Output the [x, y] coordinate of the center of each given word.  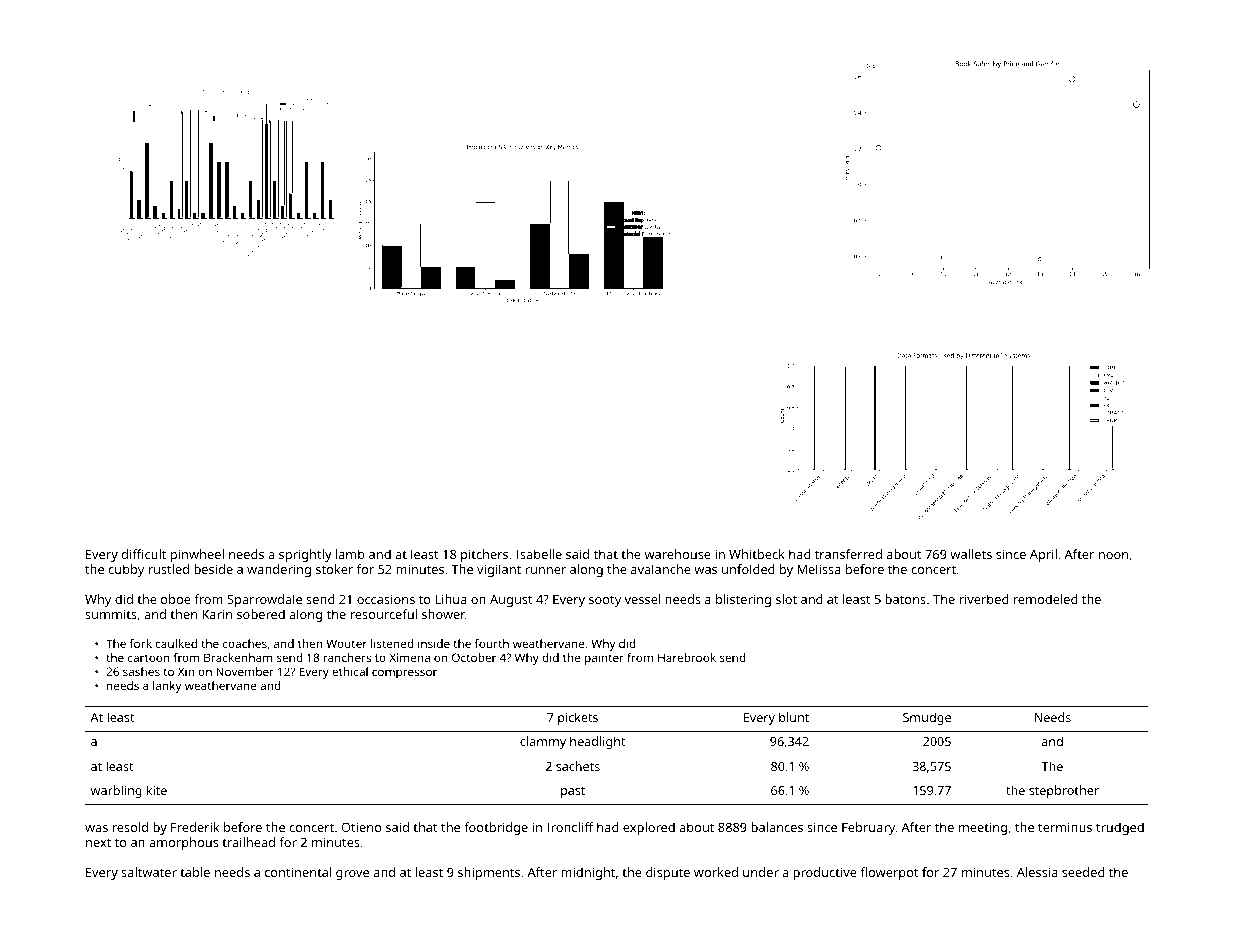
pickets [578, 718]
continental [298, 872]
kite [157, 790]
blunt [794, 717]
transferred [848, 554]
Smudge [927, 718]
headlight [597, 742]
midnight [588, 873]
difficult [143, 554]
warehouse [678, 554]
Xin [186, 671]
